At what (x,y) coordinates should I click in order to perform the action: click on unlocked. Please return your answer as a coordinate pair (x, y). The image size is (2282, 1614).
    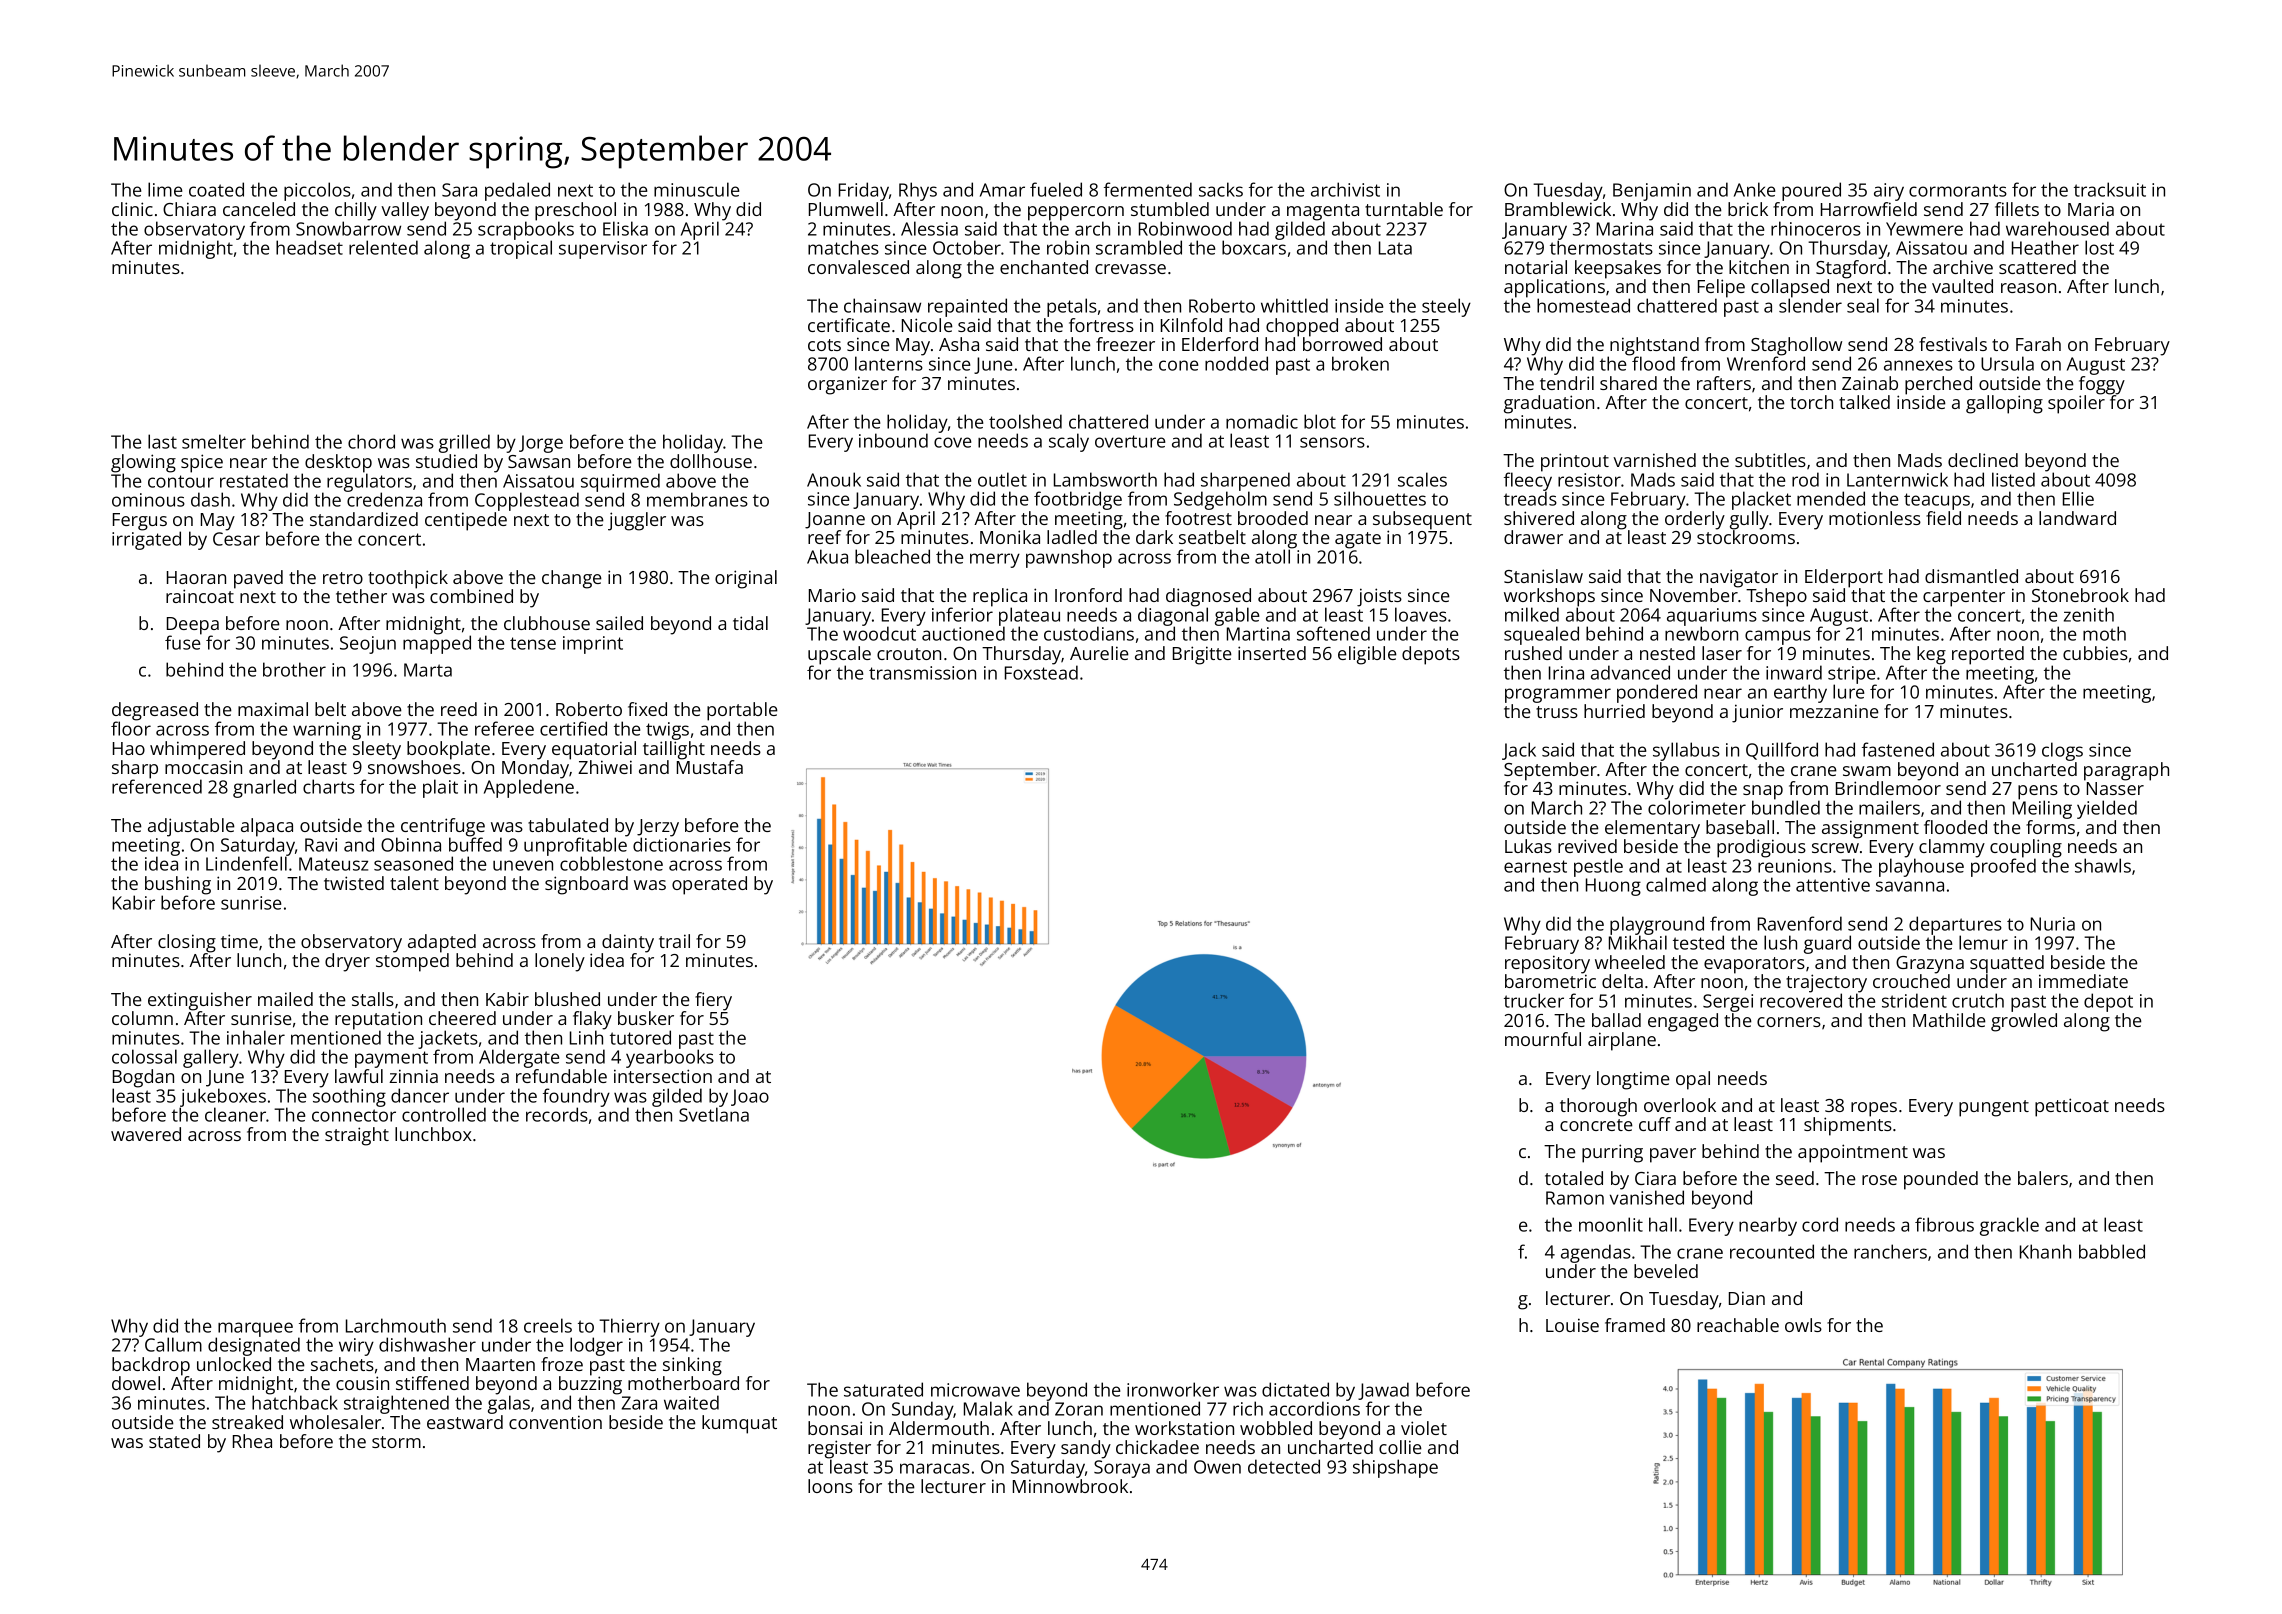
    Looking at the image, I should click on (234, 1364).
